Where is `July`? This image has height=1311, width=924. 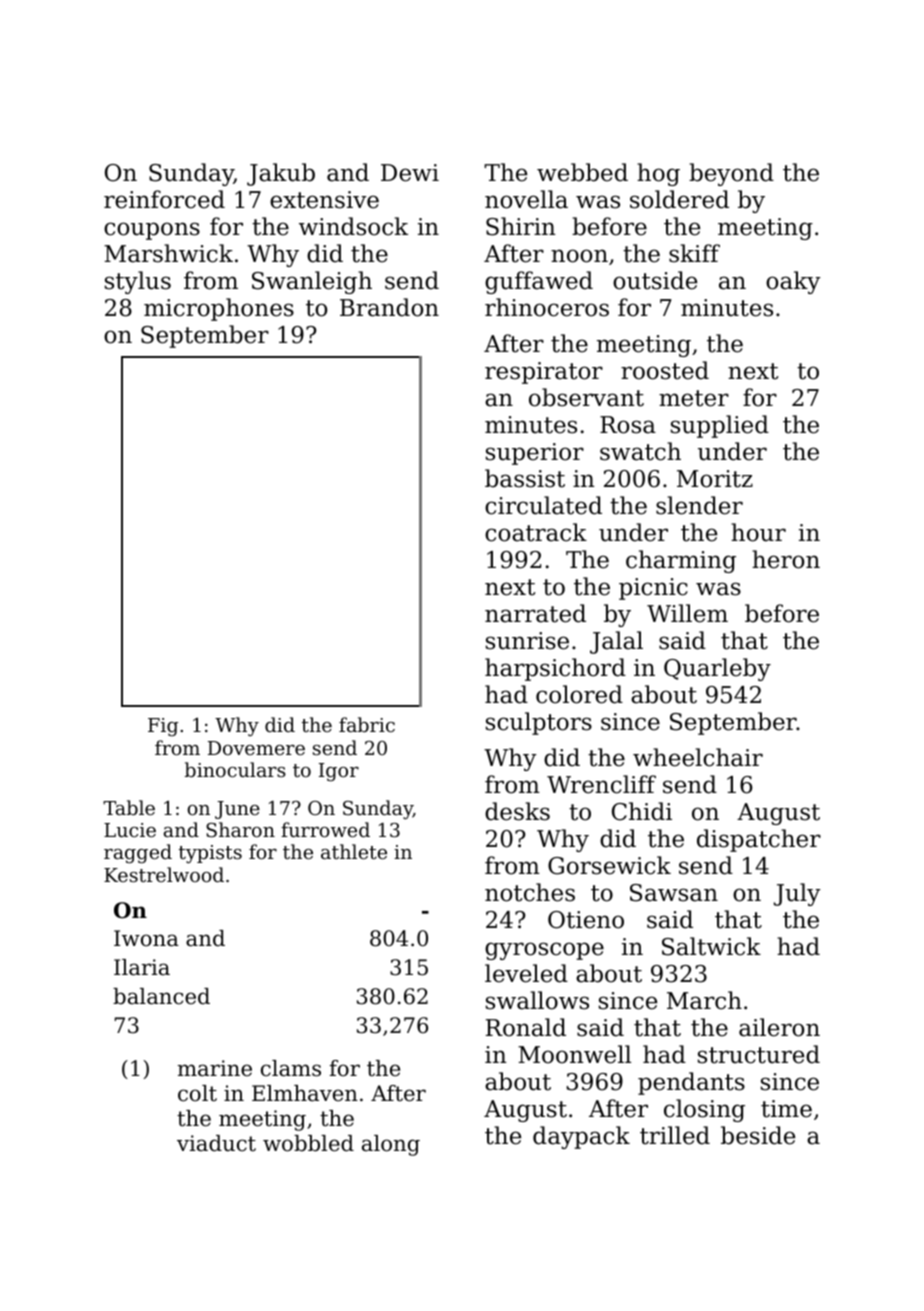
July is located at coordinates (797, 894).
